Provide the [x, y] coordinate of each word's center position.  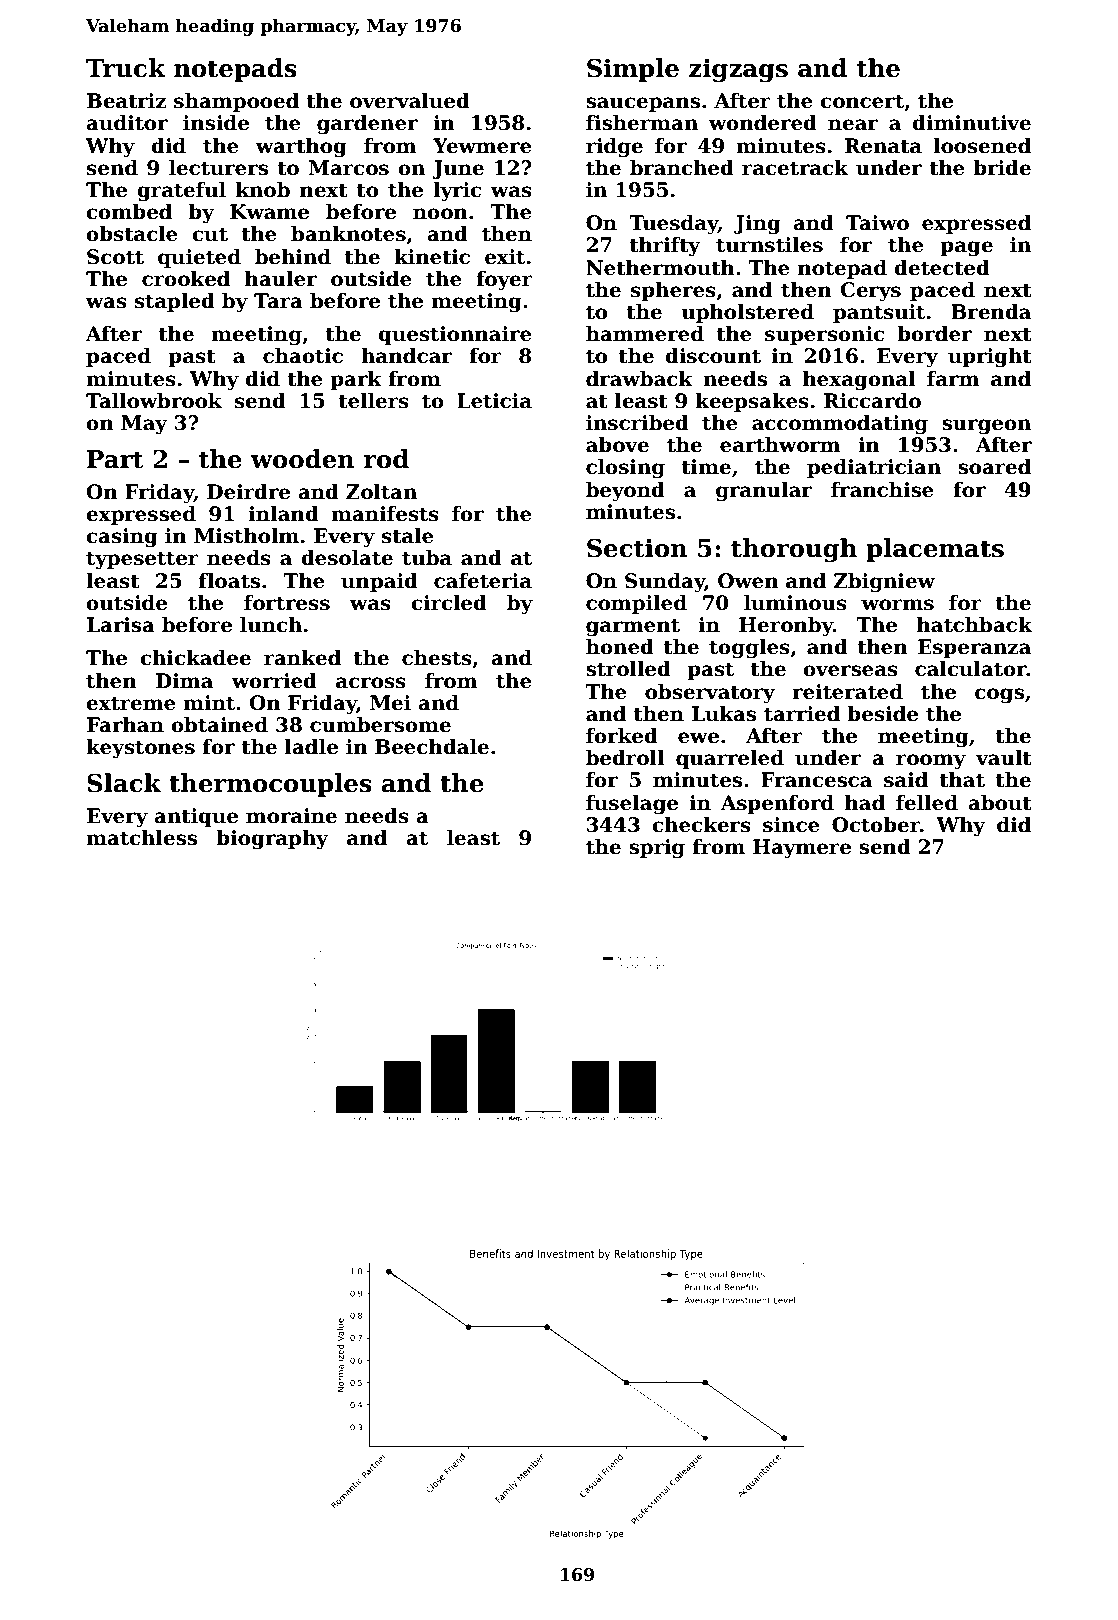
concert [862, 101]
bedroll [625, 758]
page [966, 249]
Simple [633, 70]
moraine [291, 816]
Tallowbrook [154, 401]
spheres [673, 291]
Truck [126, 68]
